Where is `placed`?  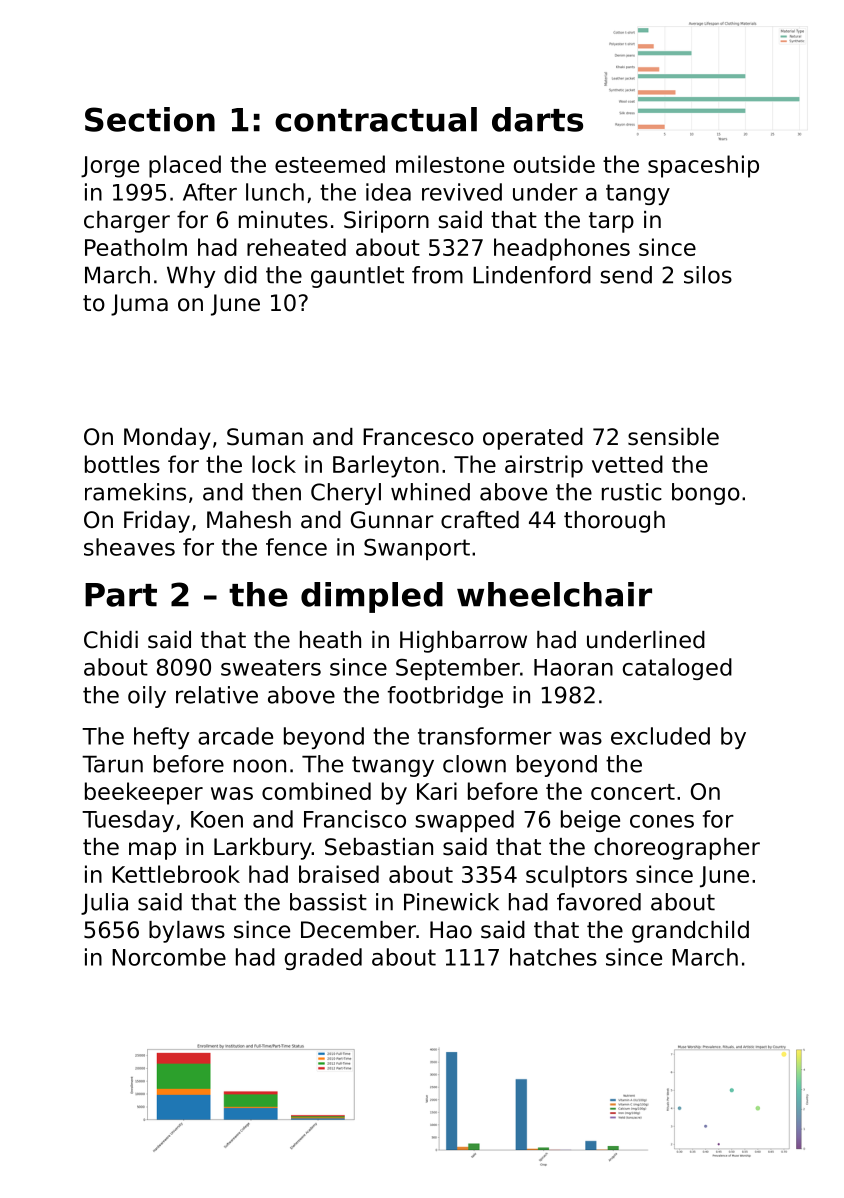
placed is located at coordinates (185, 166).
